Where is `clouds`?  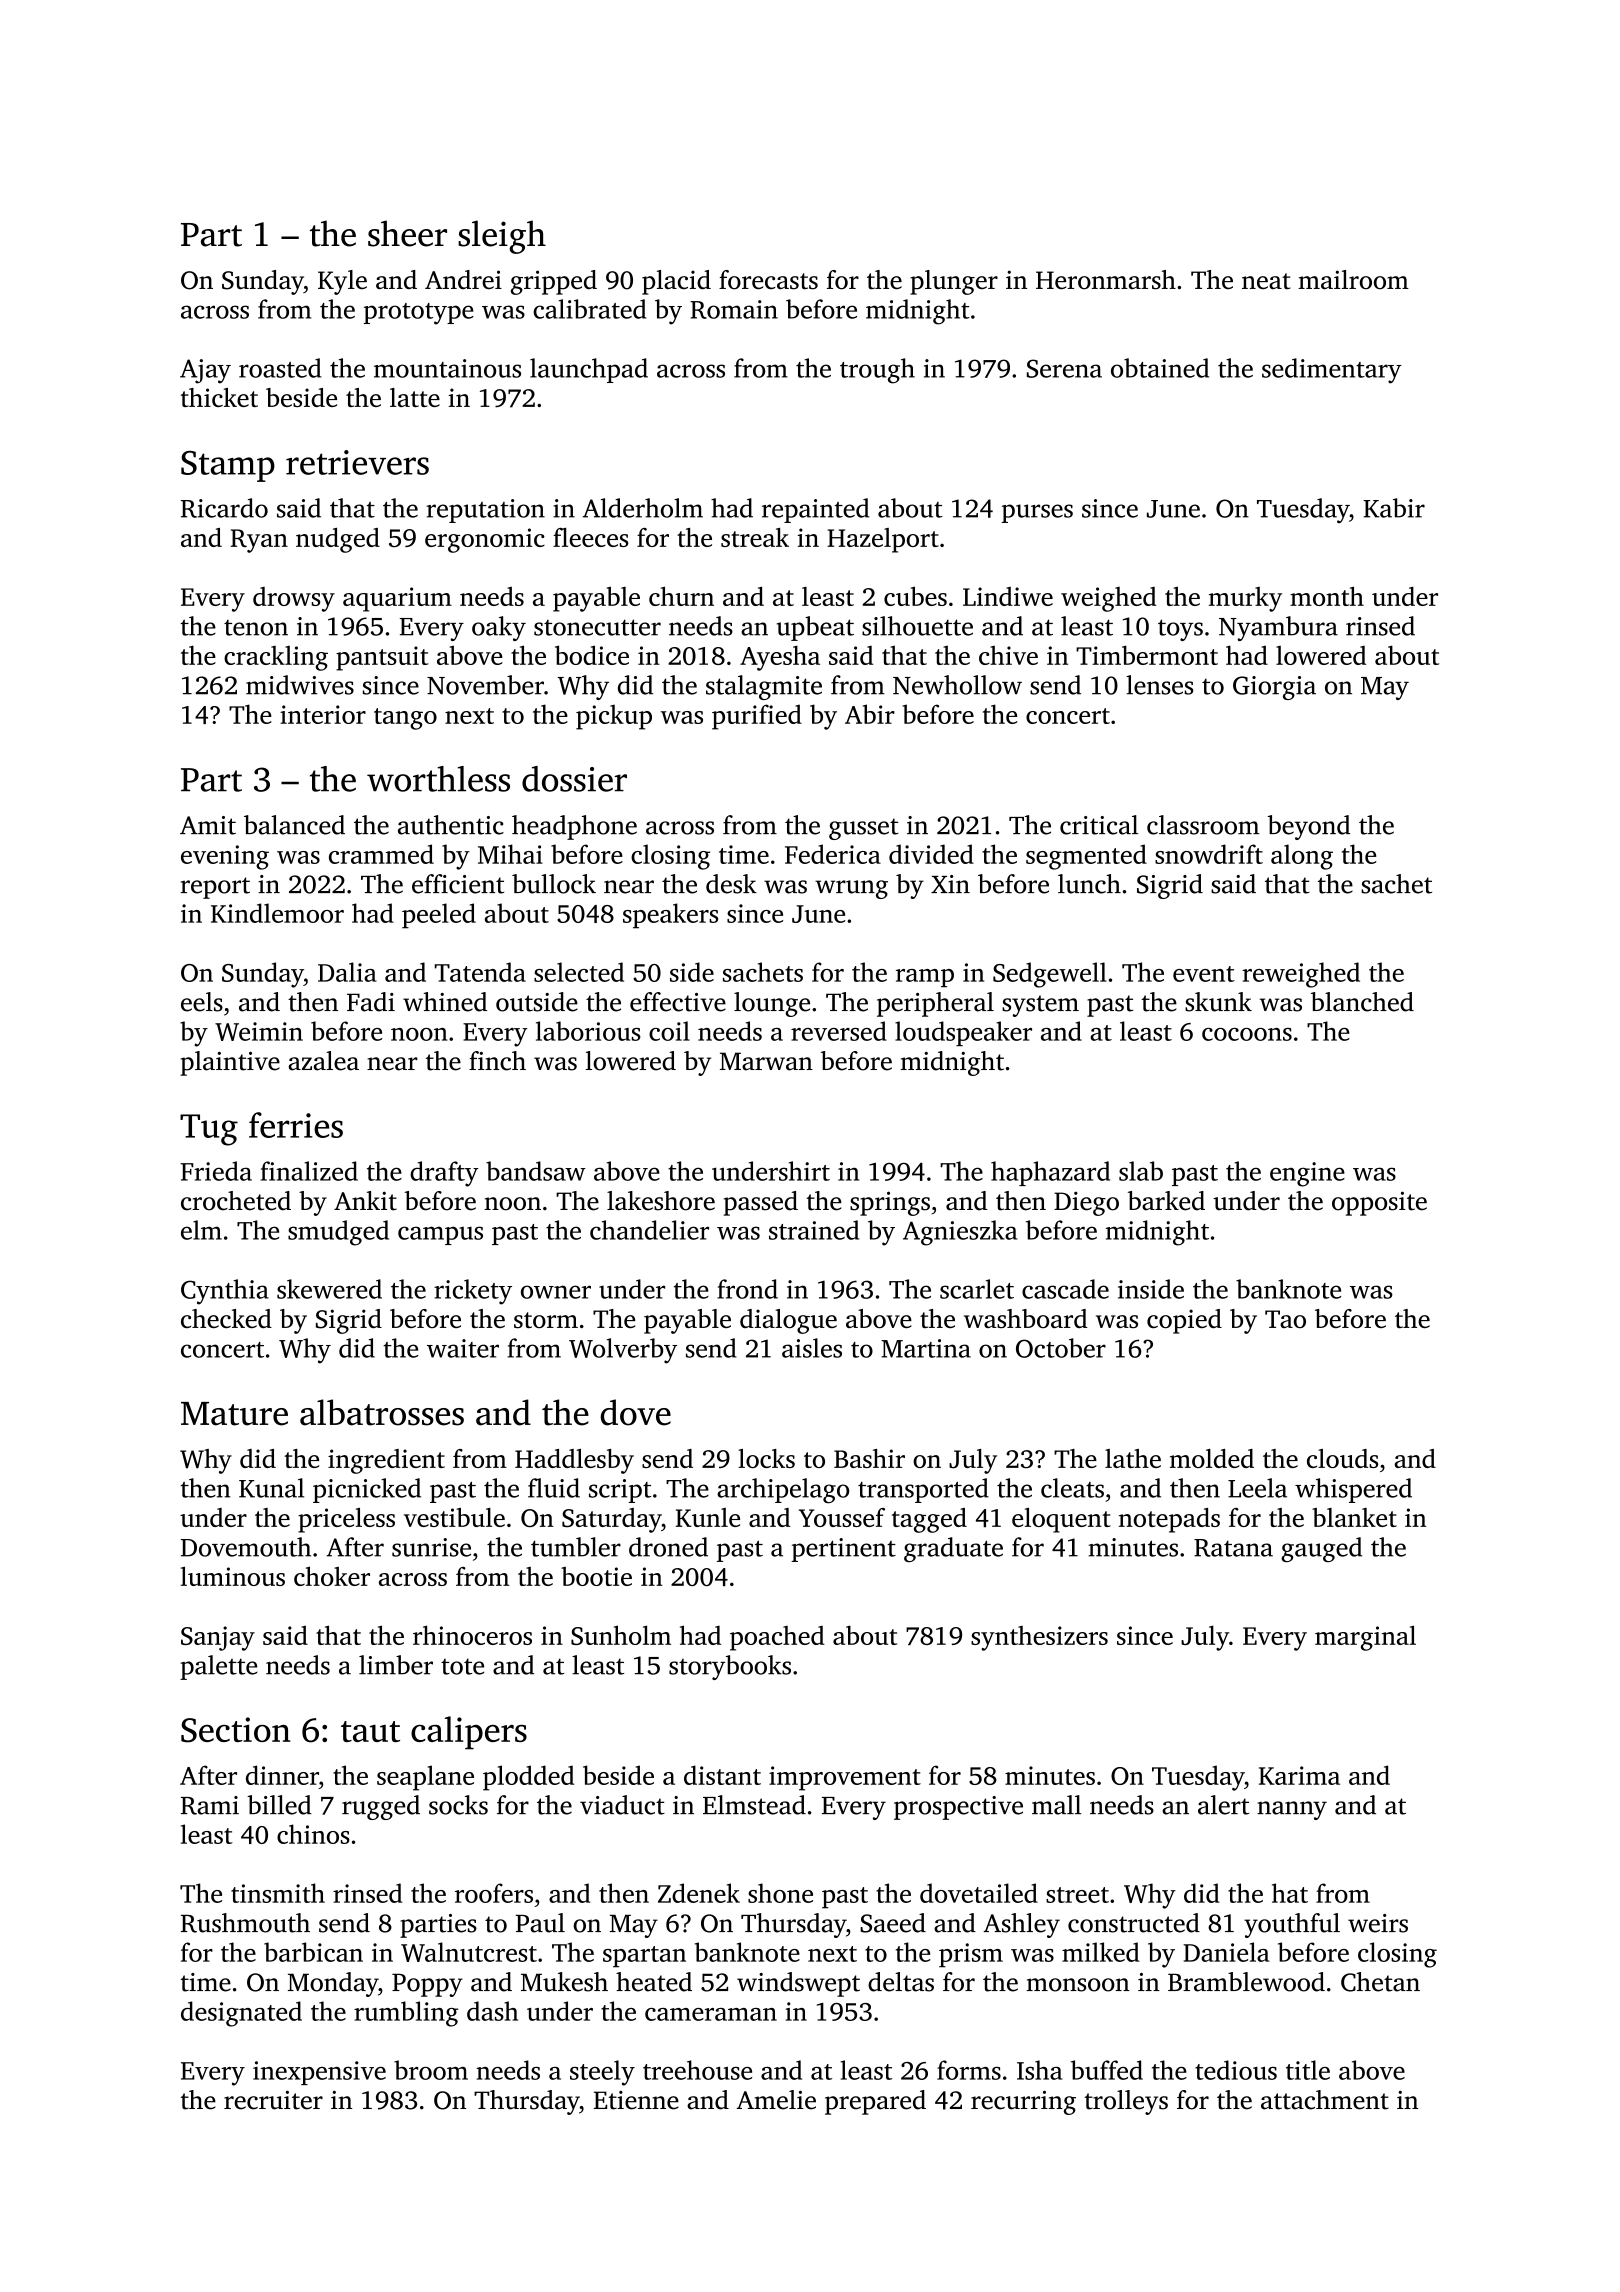
clouds is located at coordinates (1342, 1458).
